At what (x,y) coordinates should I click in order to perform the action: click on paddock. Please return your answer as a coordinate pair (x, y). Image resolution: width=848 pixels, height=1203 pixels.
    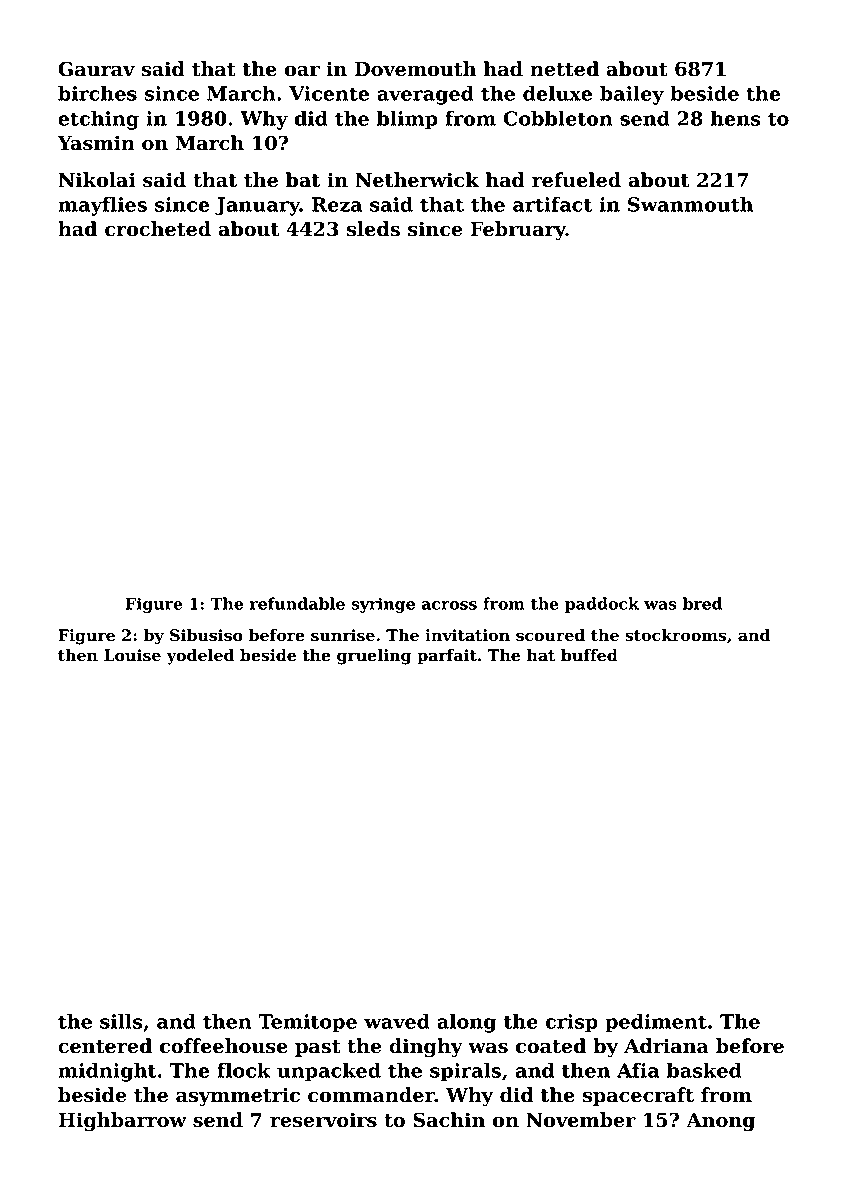
    Looking at the image, I should click on (602, 605).
